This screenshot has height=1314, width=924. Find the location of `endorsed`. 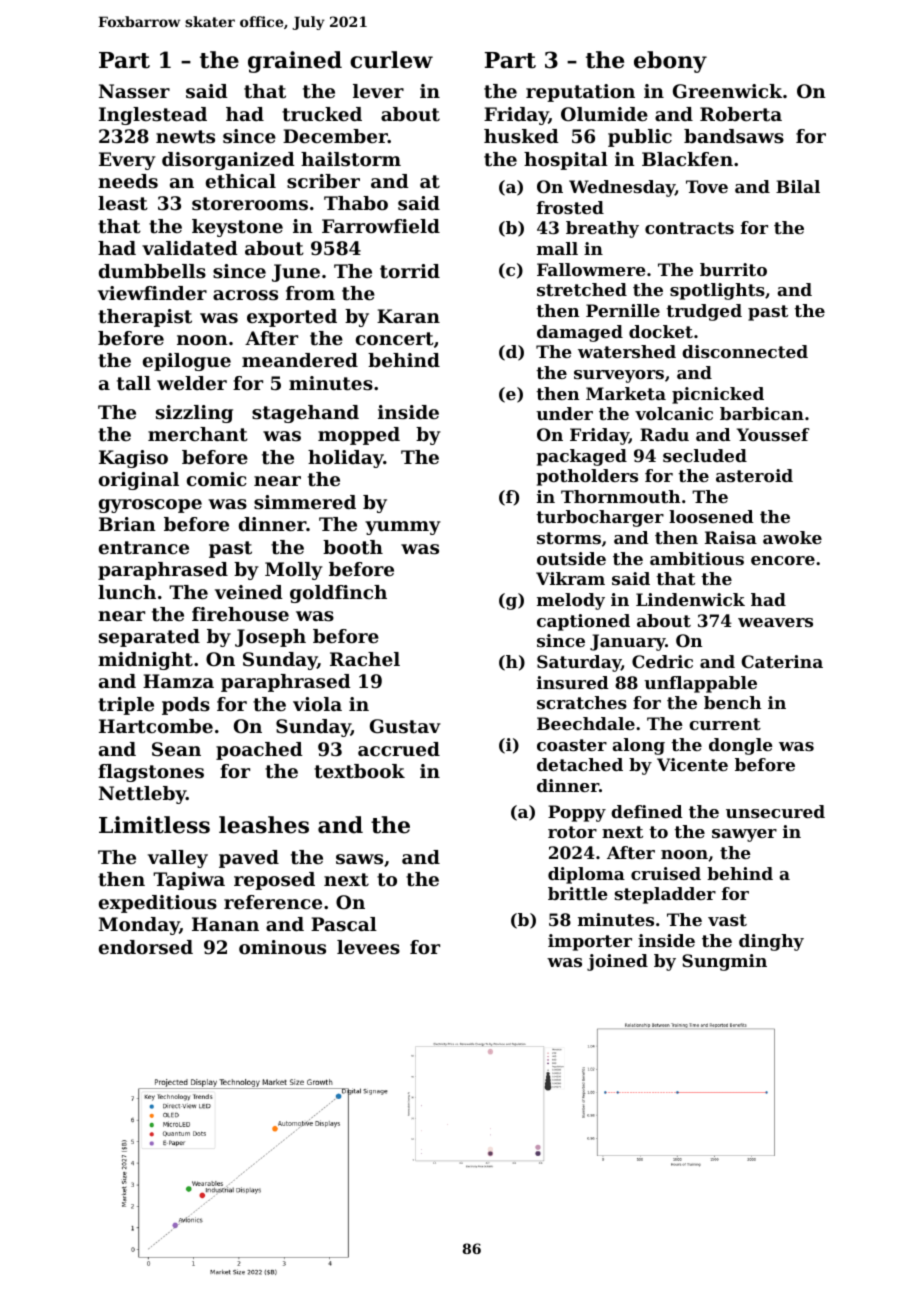

endorsed is located at coordinates (146, 947).
